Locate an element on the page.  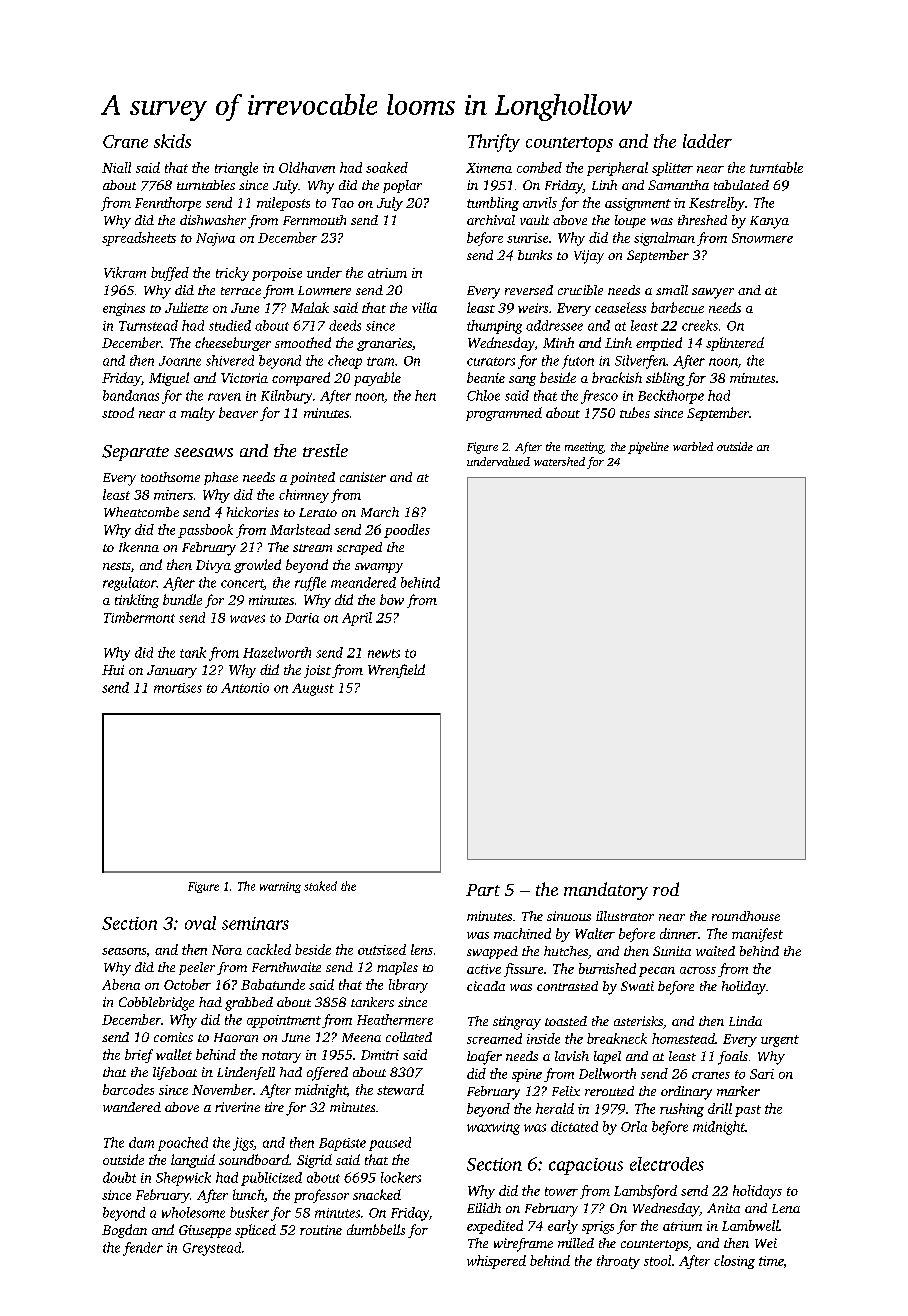
lavish is located at coordinates (572, 1056).
